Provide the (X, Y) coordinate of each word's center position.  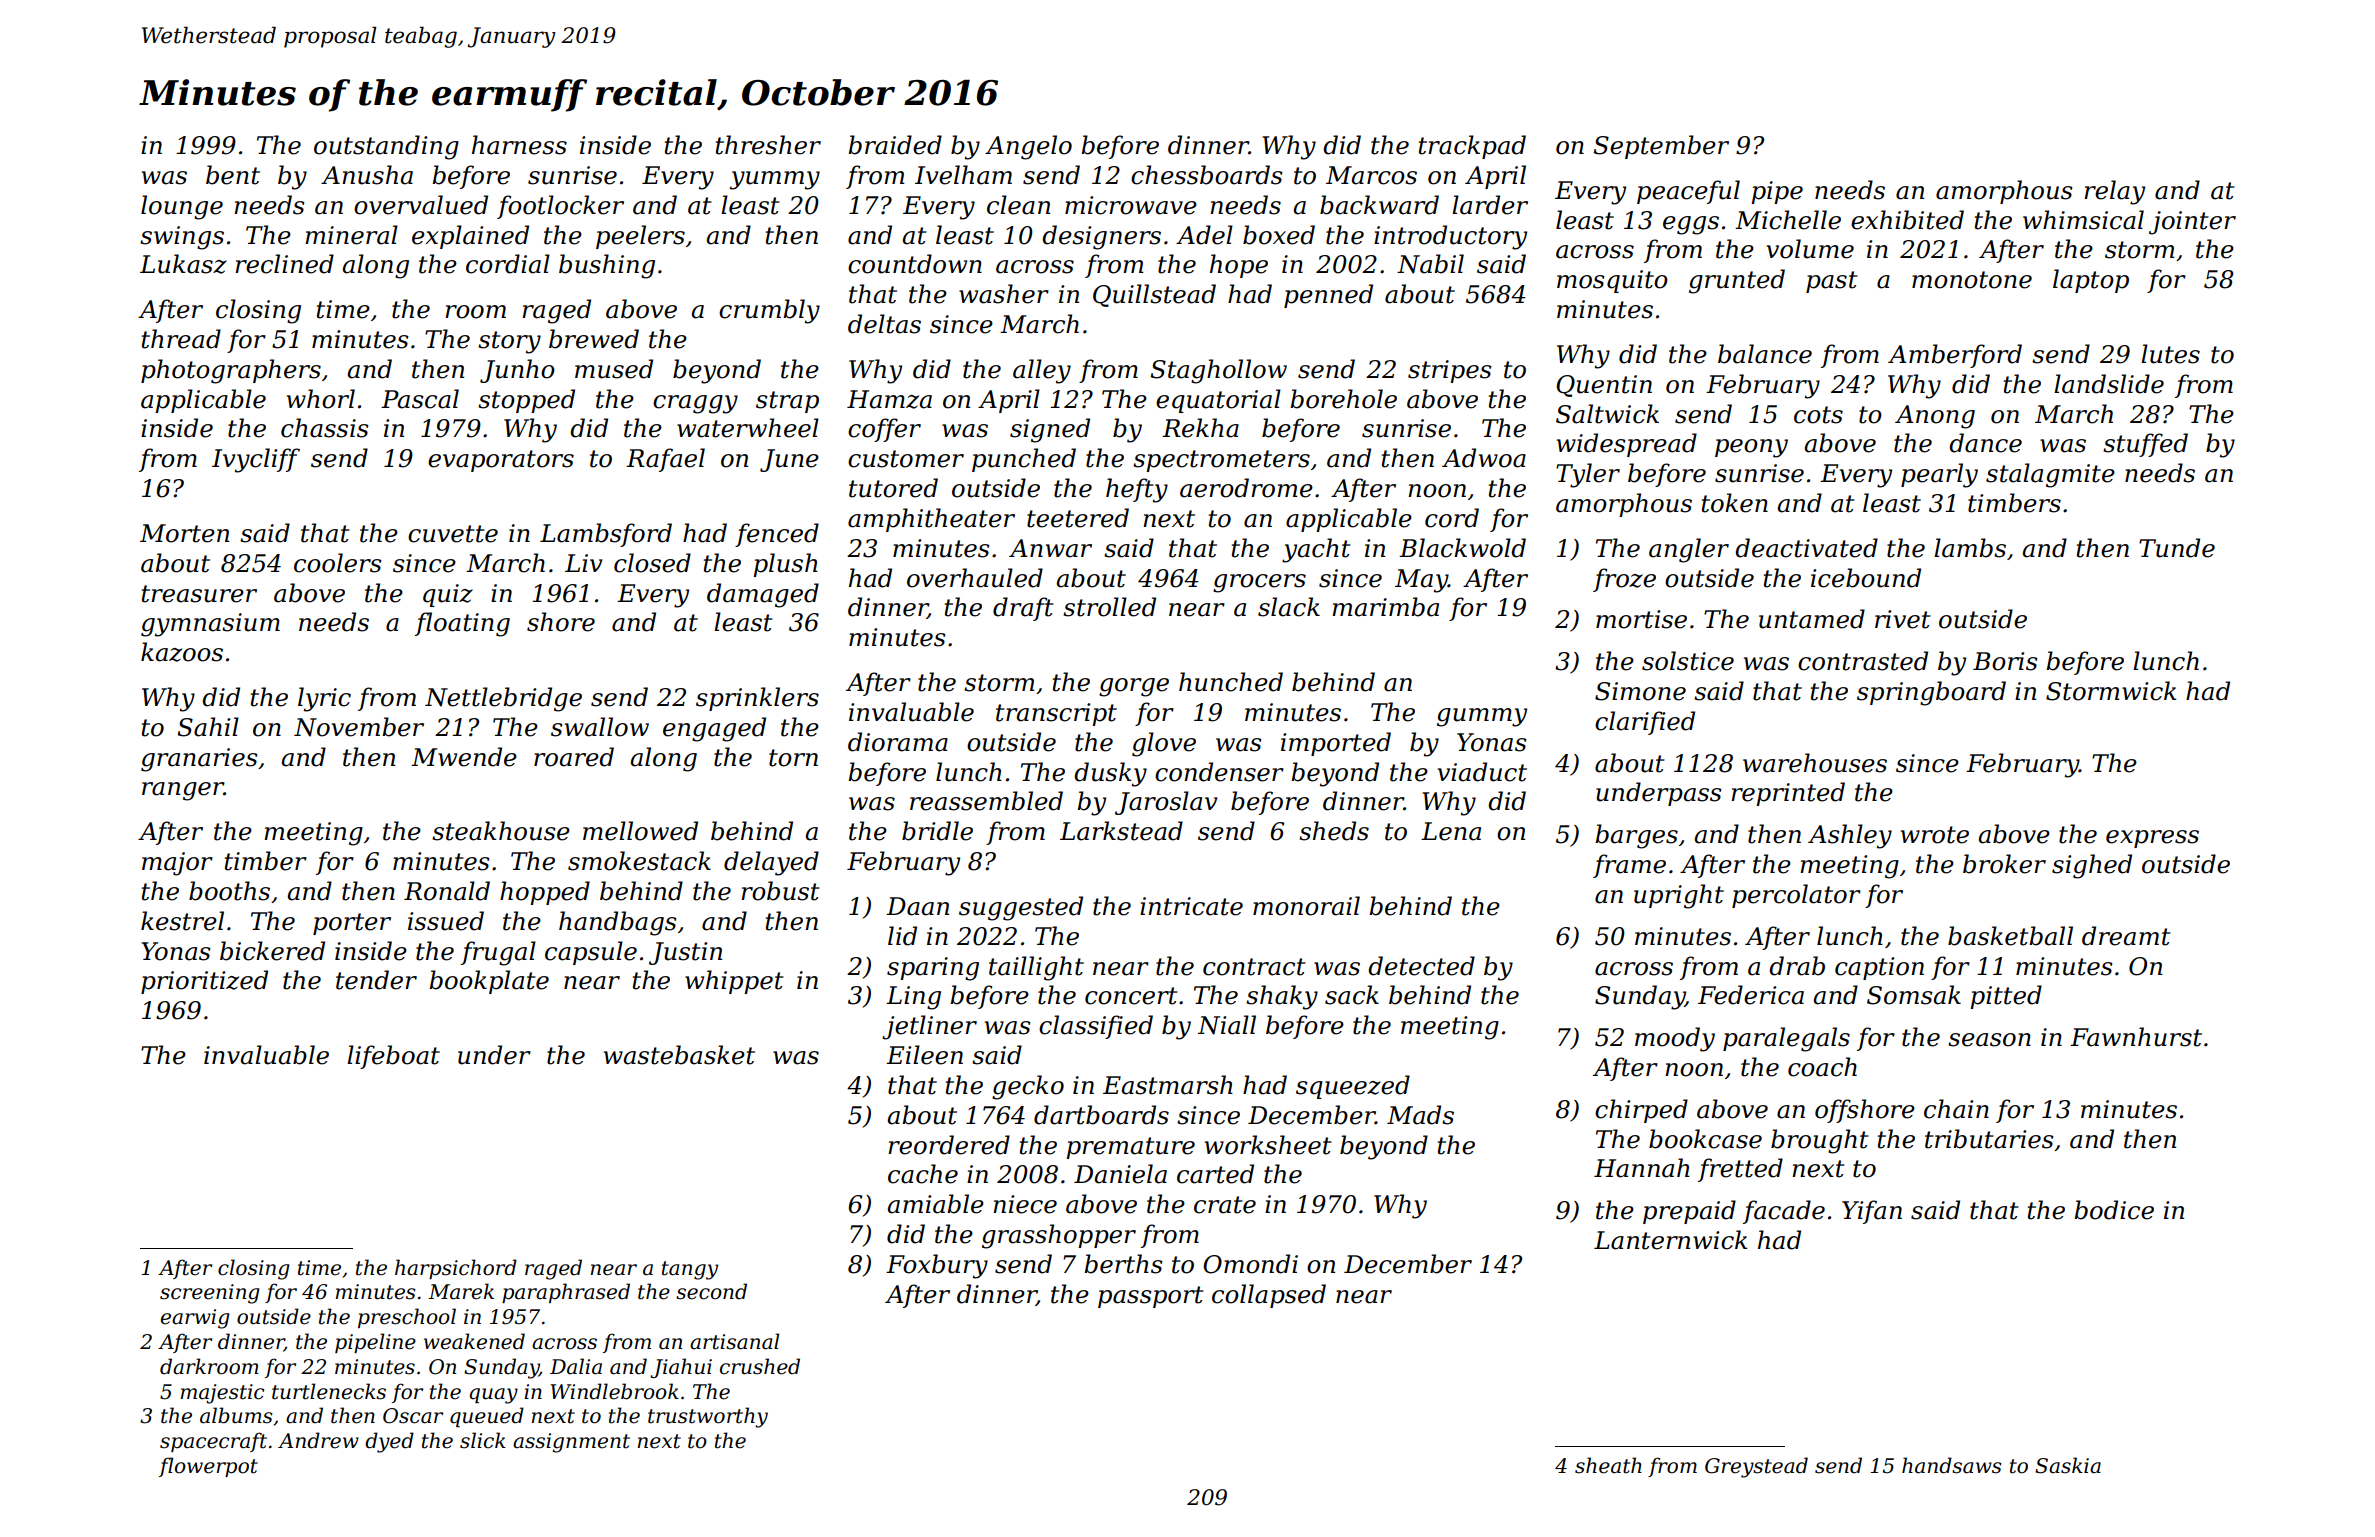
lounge (182, 207)
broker (2004, 864)
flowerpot (208, 1467)
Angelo (1028, 147)
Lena (1451, 831)
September (1661, 147)
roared (574, 757)
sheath (1608, 1465)
